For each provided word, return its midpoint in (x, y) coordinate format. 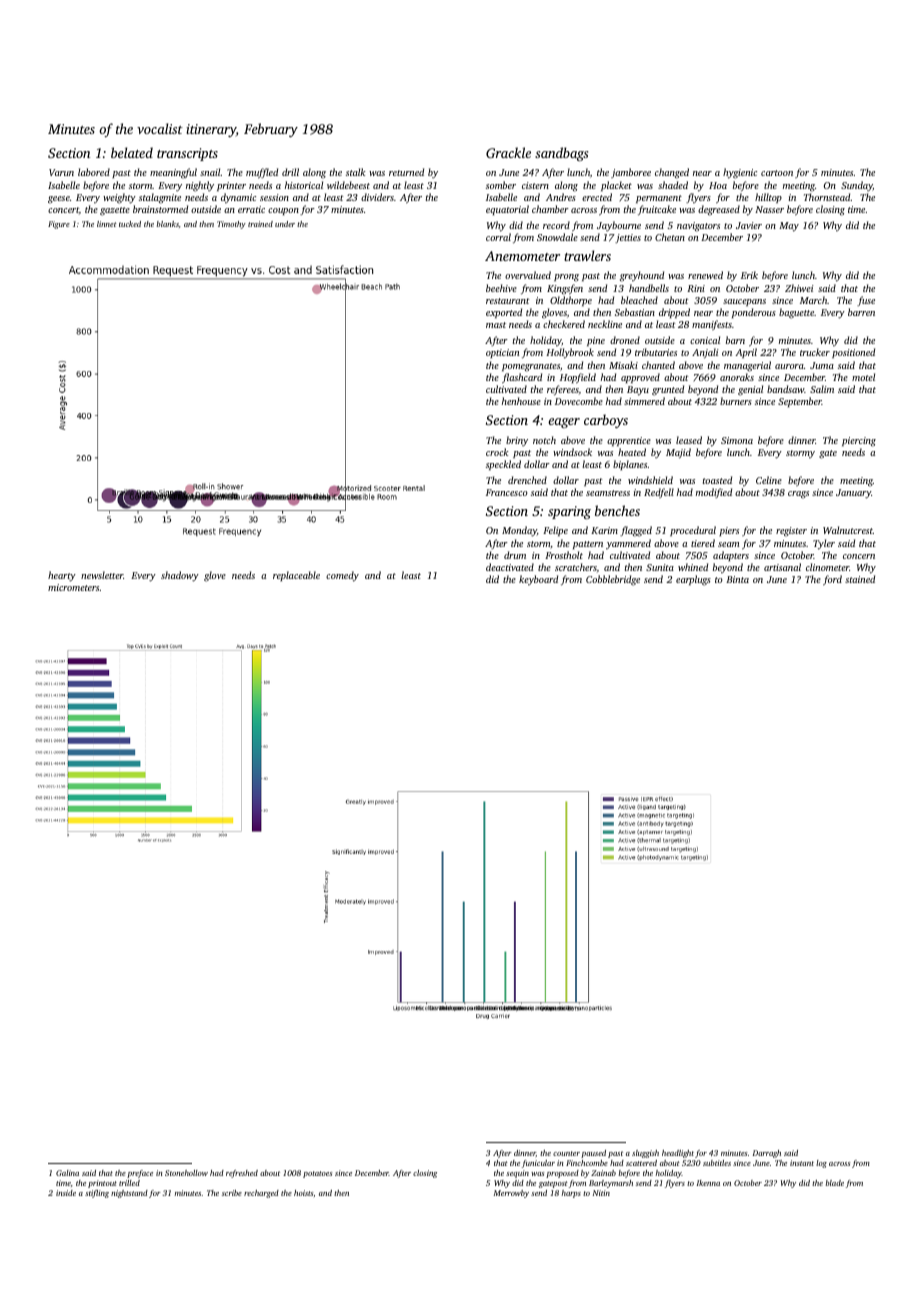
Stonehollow (186, 1173)
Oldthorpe (571, 301)
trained (260, 224)
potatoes (318, 1174)
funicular (538, 1164)
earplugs (693, 580)
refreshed (242, 1174)
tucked (130, 224)
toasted (717, 480)
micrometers (73, 587)
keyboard (538, 580)
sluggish (645, 1154)
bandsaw (785, 389)
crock (497, 452)
